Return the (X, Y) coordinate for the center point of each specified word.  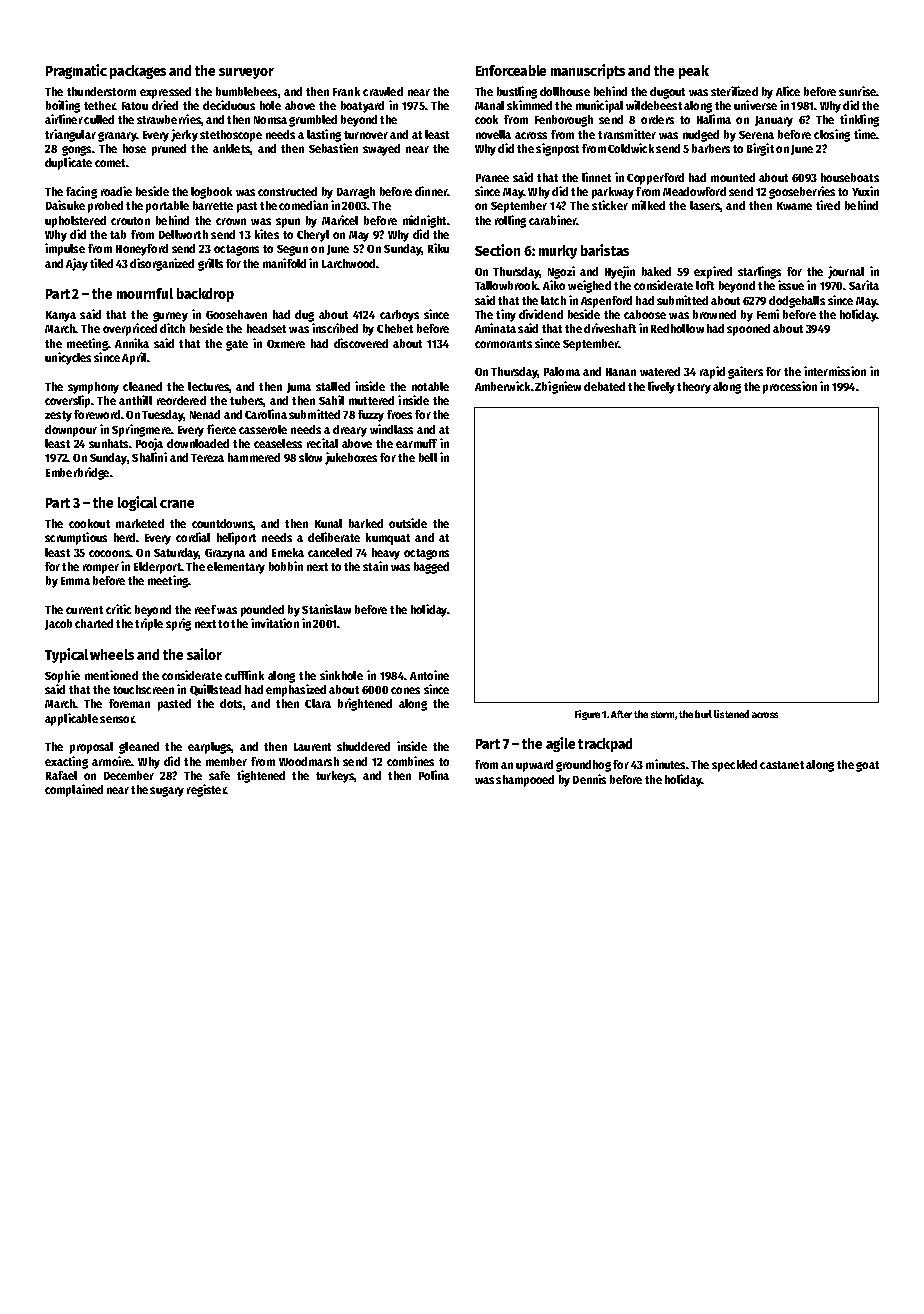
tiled (101, 263)
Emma (75, 581)
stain (375, 566)
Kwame (794, 206)
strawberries (169, 119)
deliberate (334, 537)
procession (790, 387)
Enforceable (511, 70)
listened (731, 714)
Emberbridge (77, 473)
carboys (399, 316)
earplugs (209, 748)
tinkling (859, 120)
